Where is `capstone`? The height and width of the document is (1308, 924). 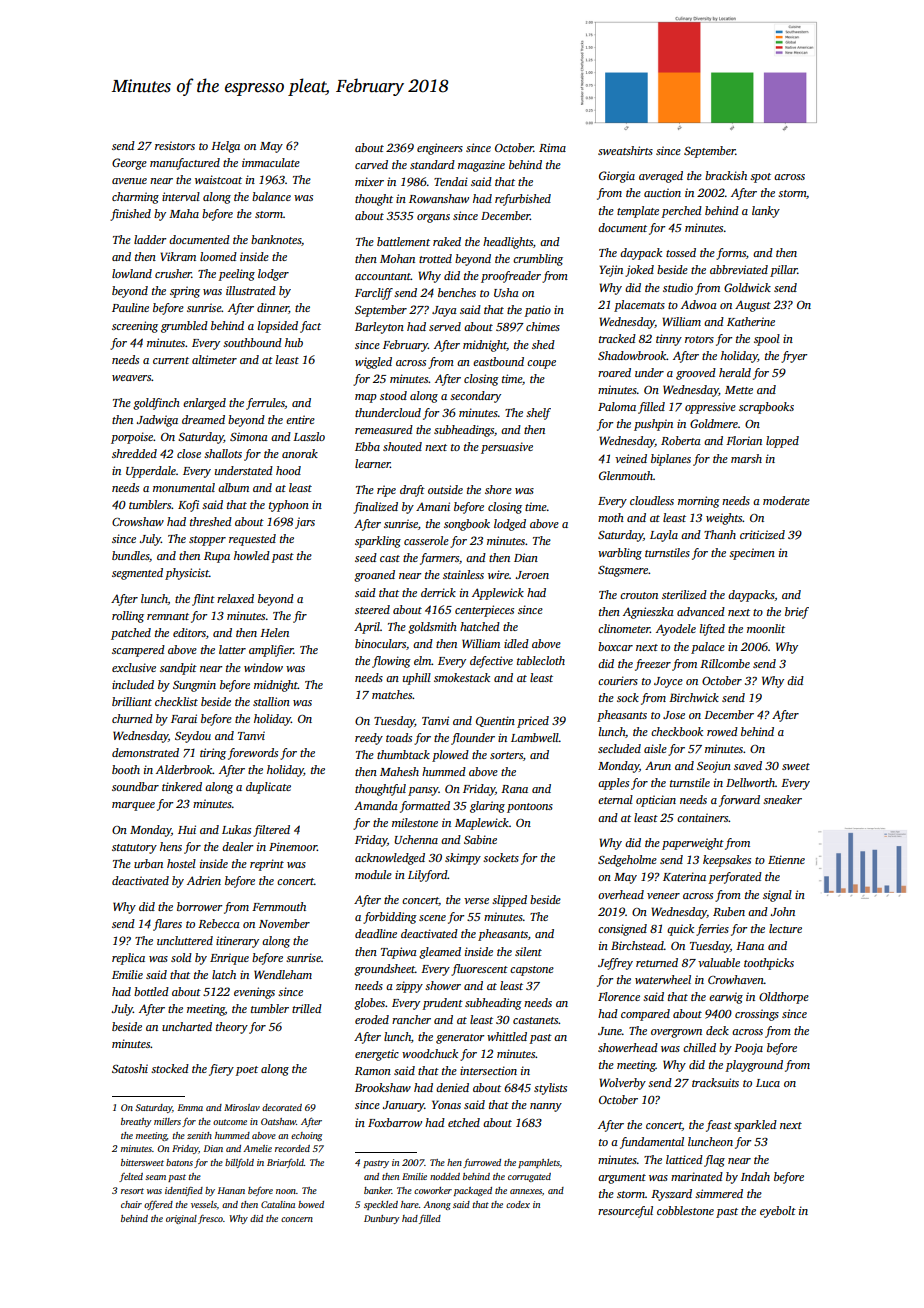 capstone is located at coordinates (532, 971).
